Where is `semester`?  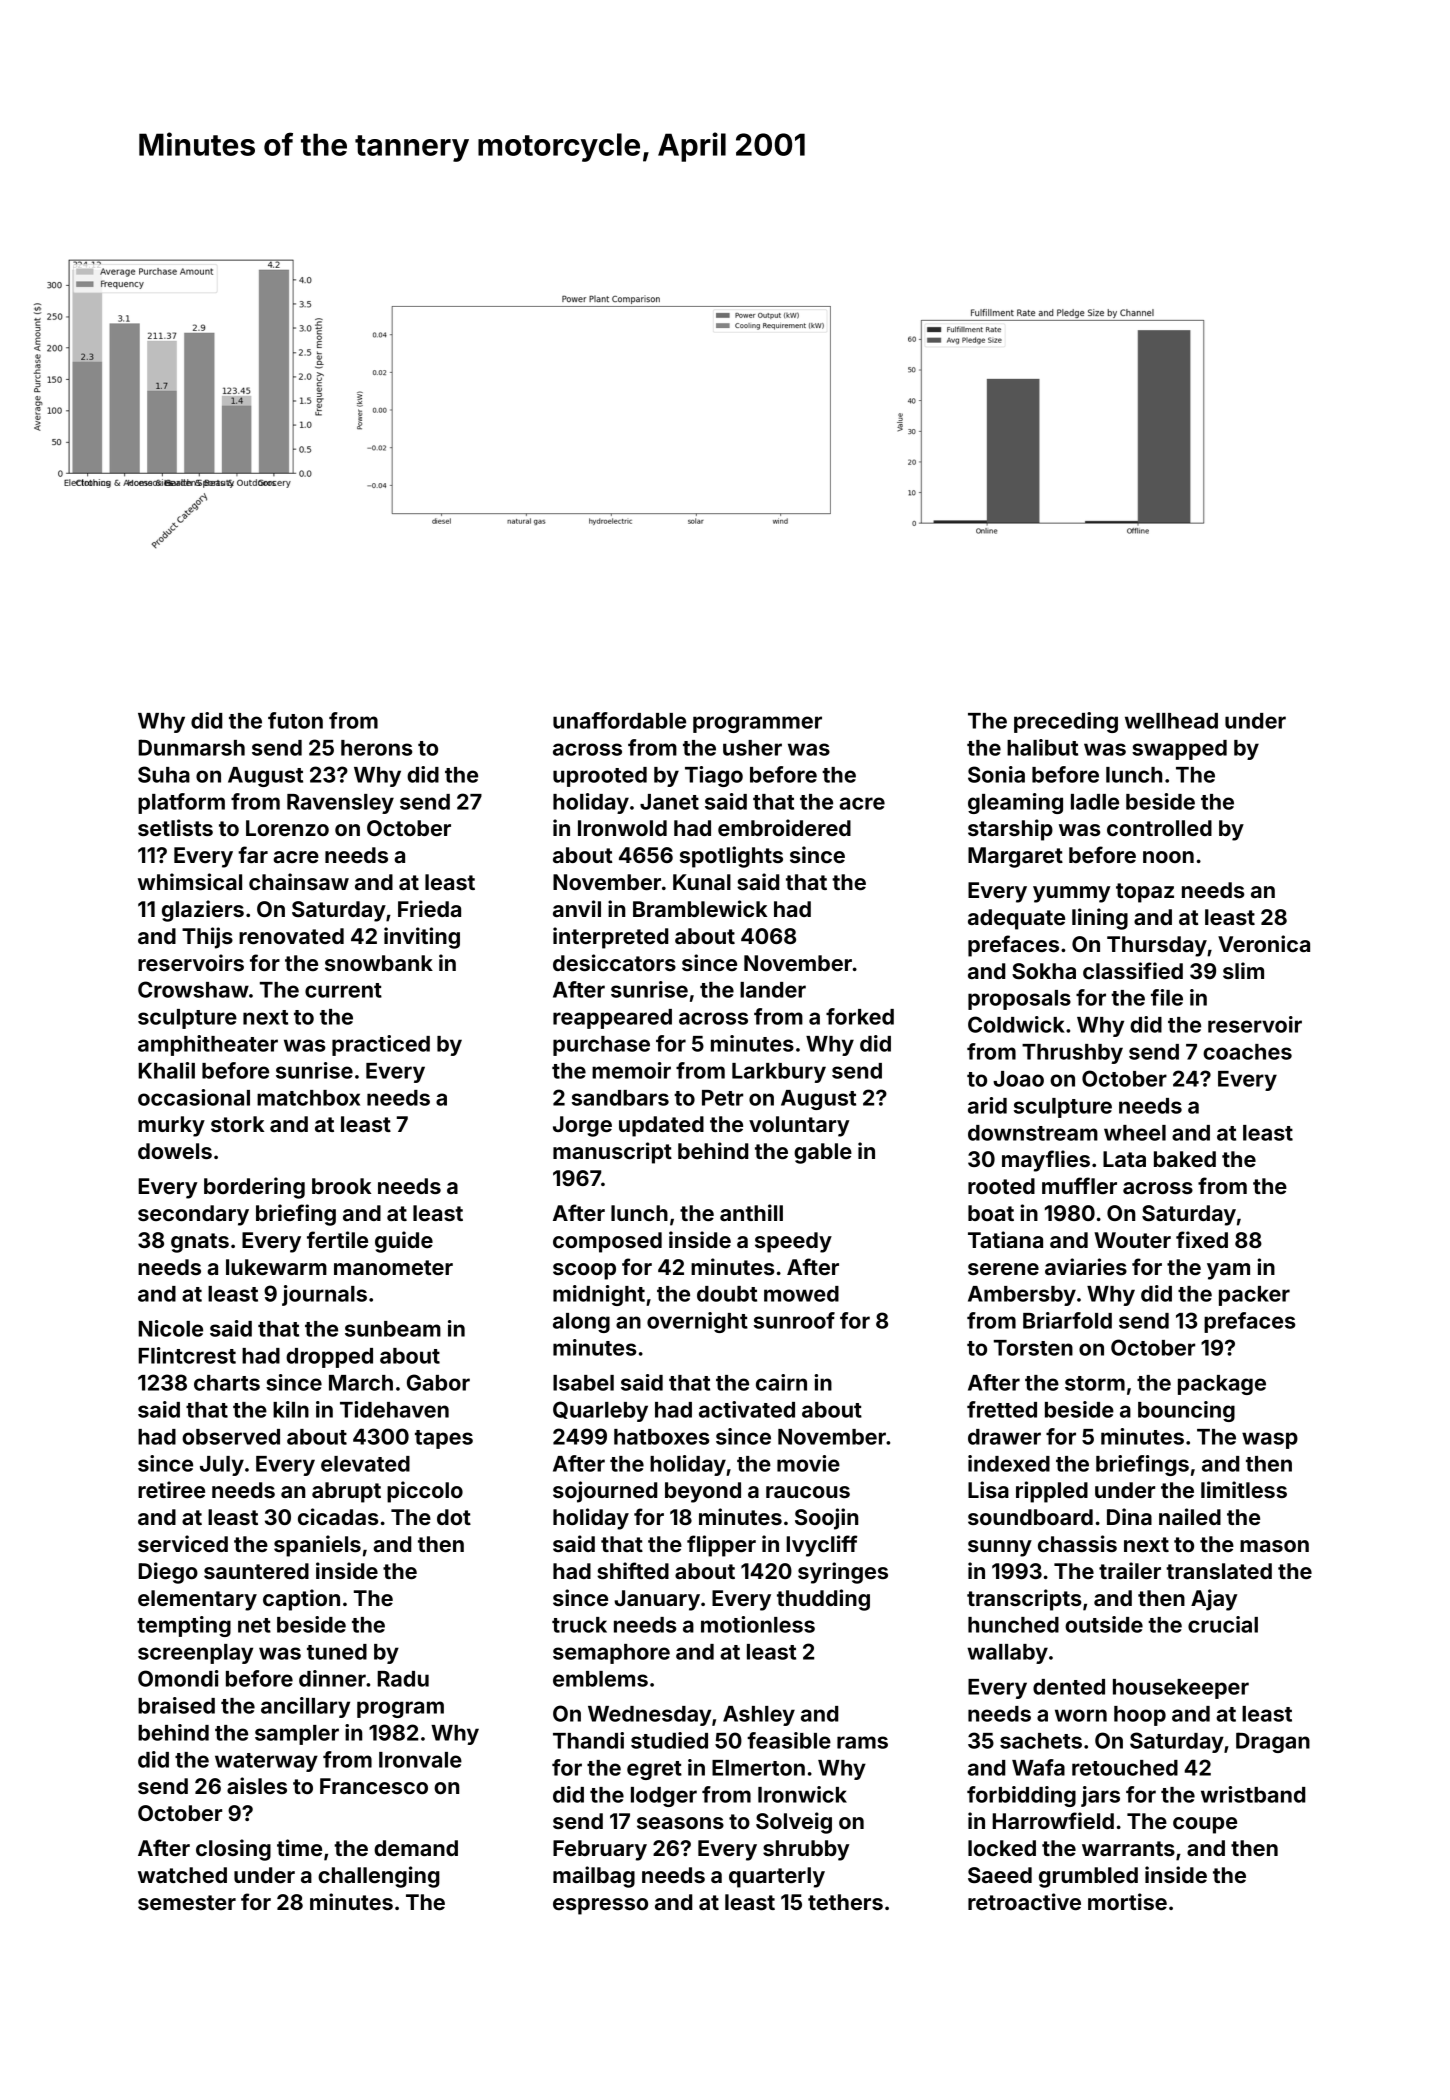
semester is located at coordinates (187, 1902).
